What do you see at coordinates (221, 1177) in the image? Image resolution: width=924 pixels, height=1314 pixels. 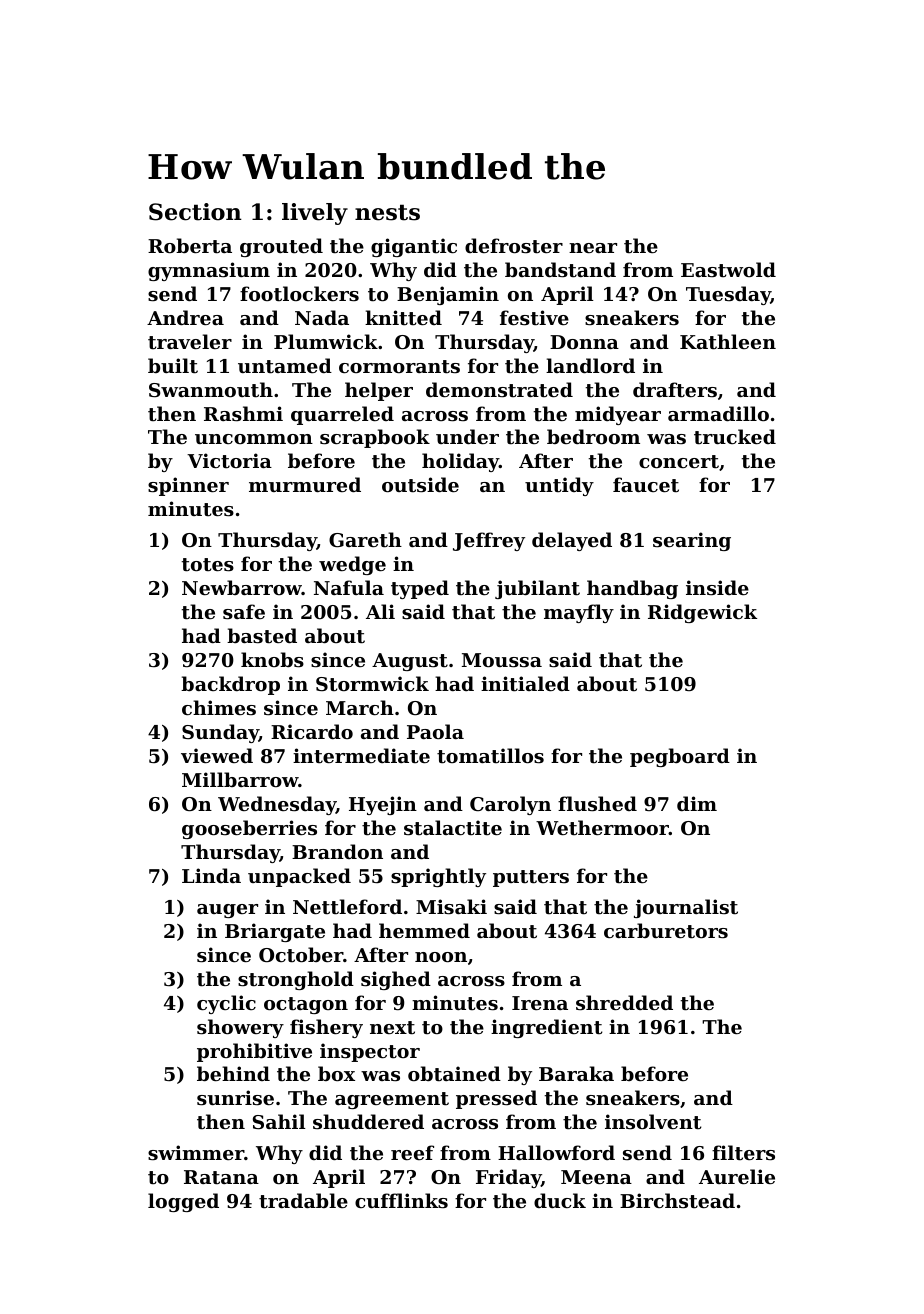 I see `Ratana` at bounding box center [221, 1177].
